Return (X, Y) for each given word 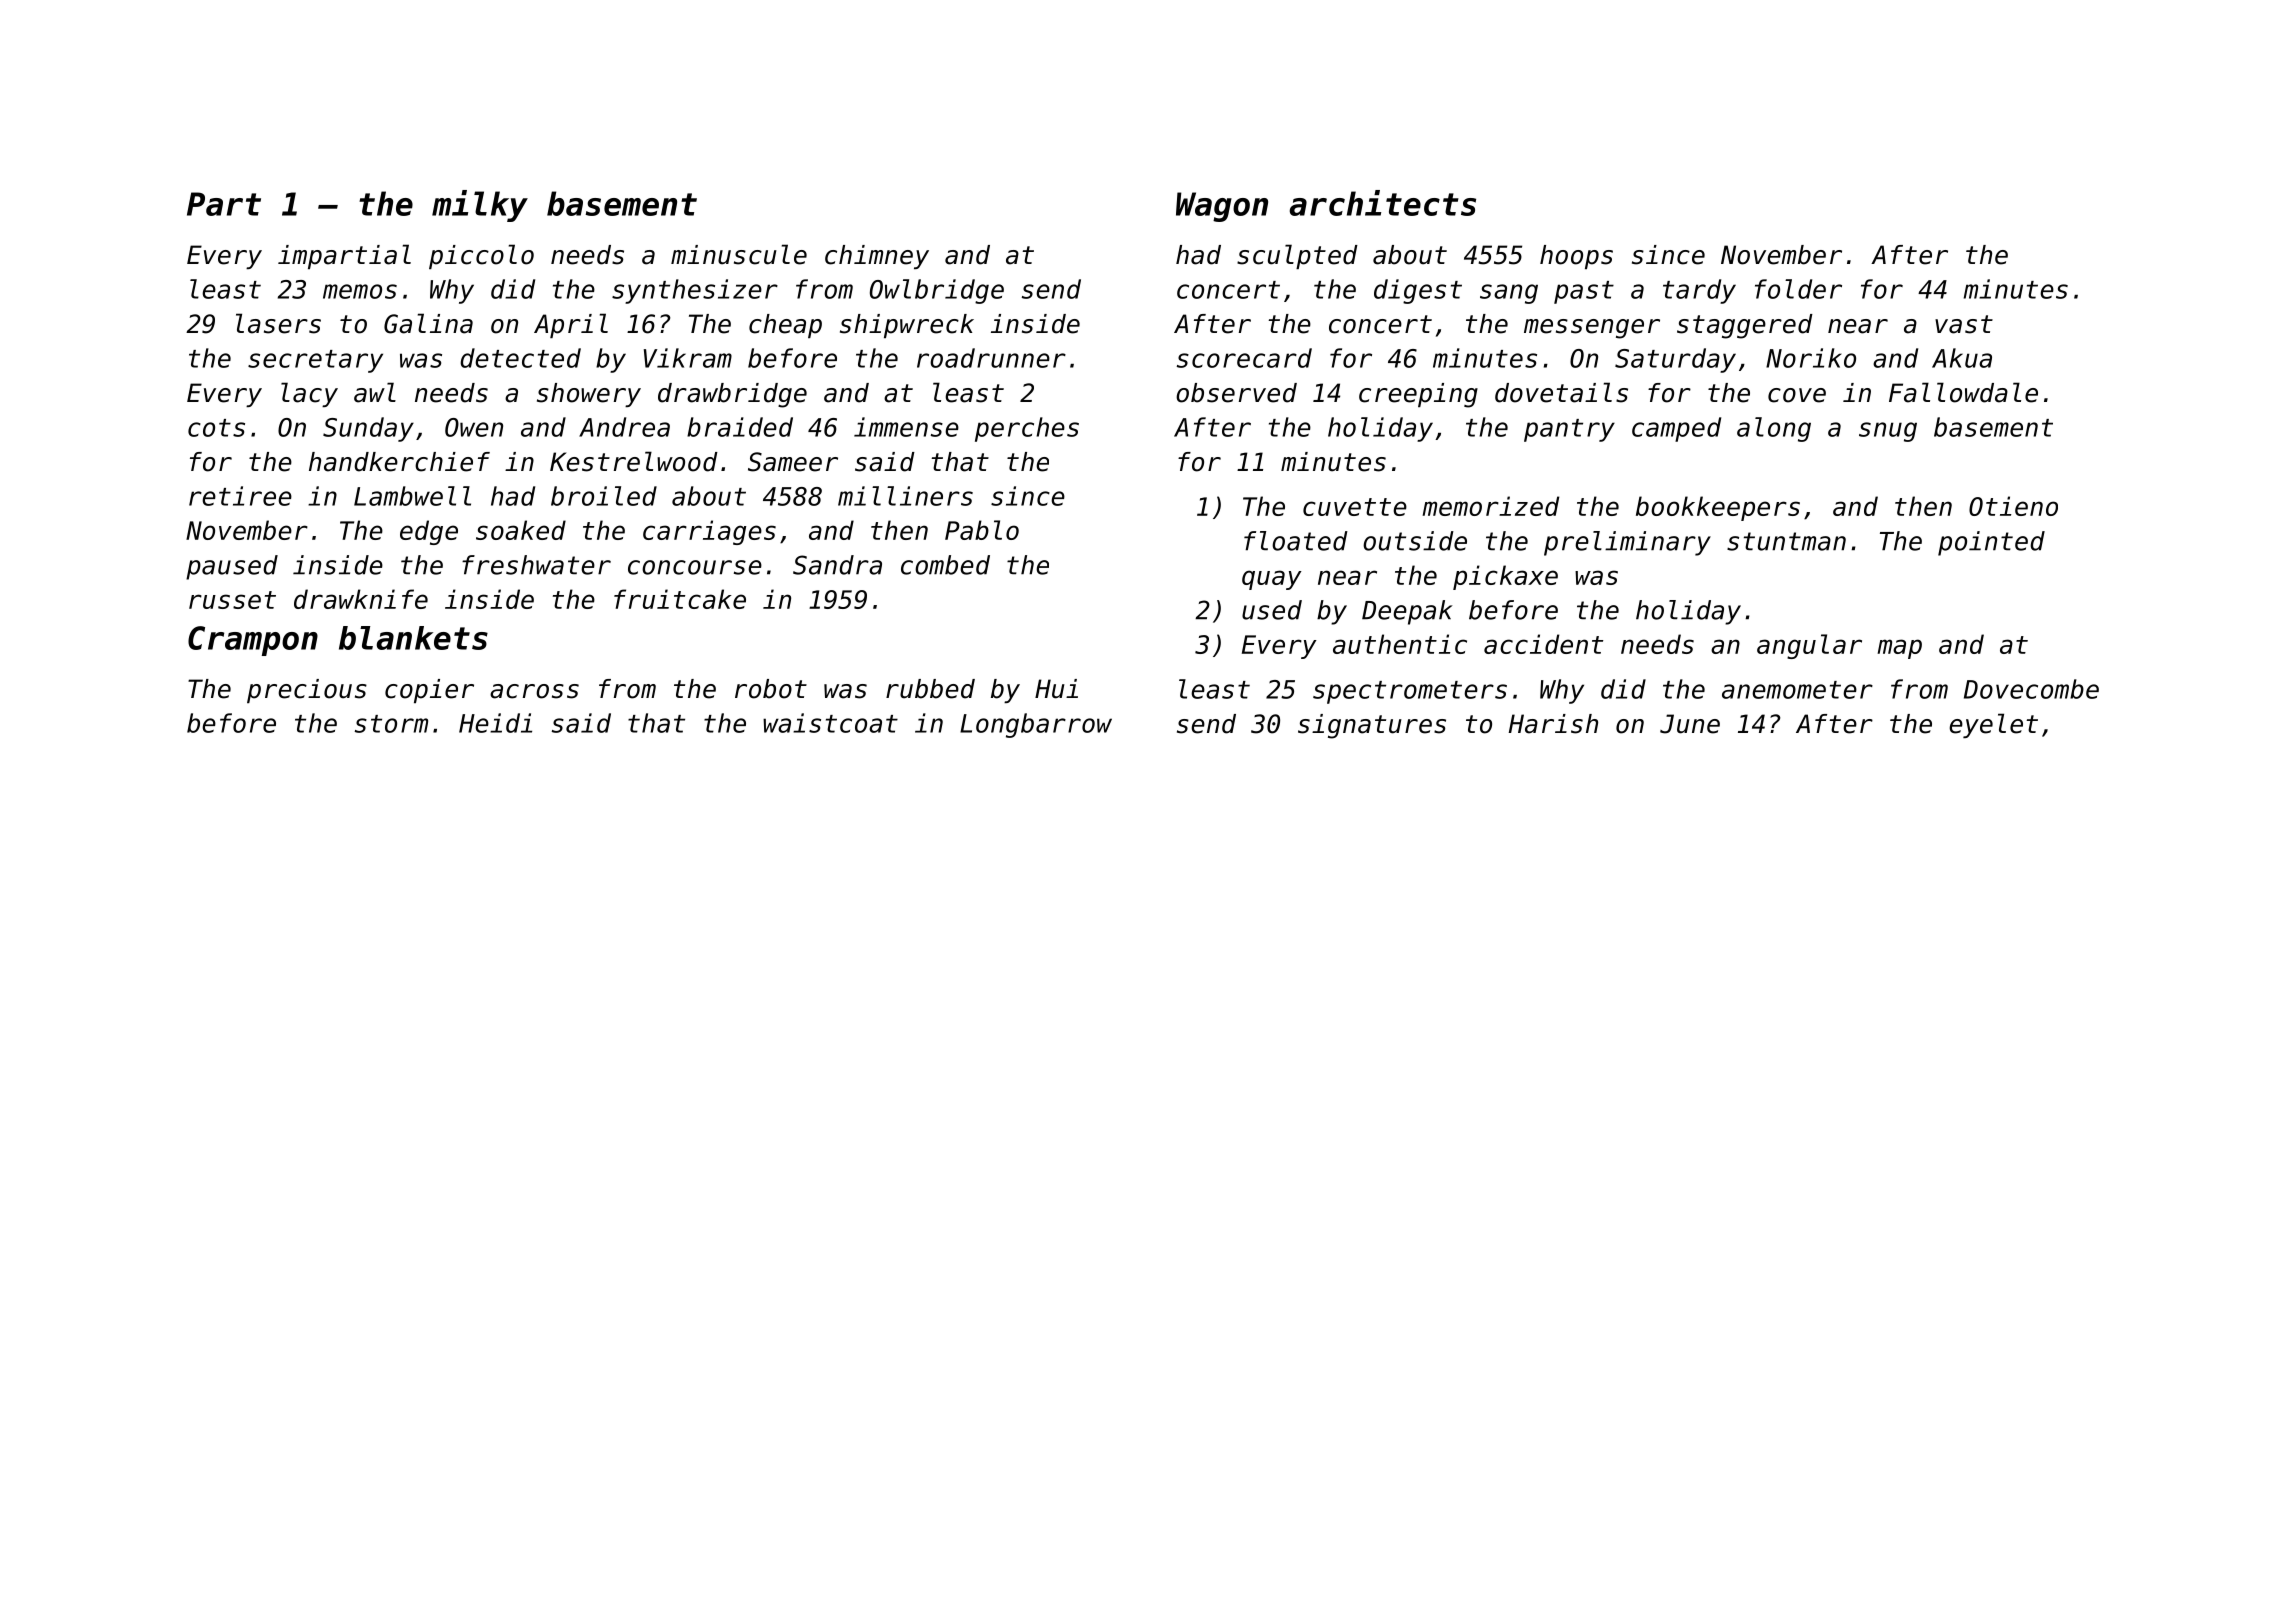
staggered (1745, 326)
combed (945, 565)
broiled (604, 496)
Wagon (1222, 207)
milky (480, 206)
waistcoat (830, 723)
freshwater (536, 565)
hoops (1576, 257)
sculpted (1297, 256)
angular (1809, 646)
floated (1296, 541)
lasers (278, 323)
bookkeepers (1718, 508)
